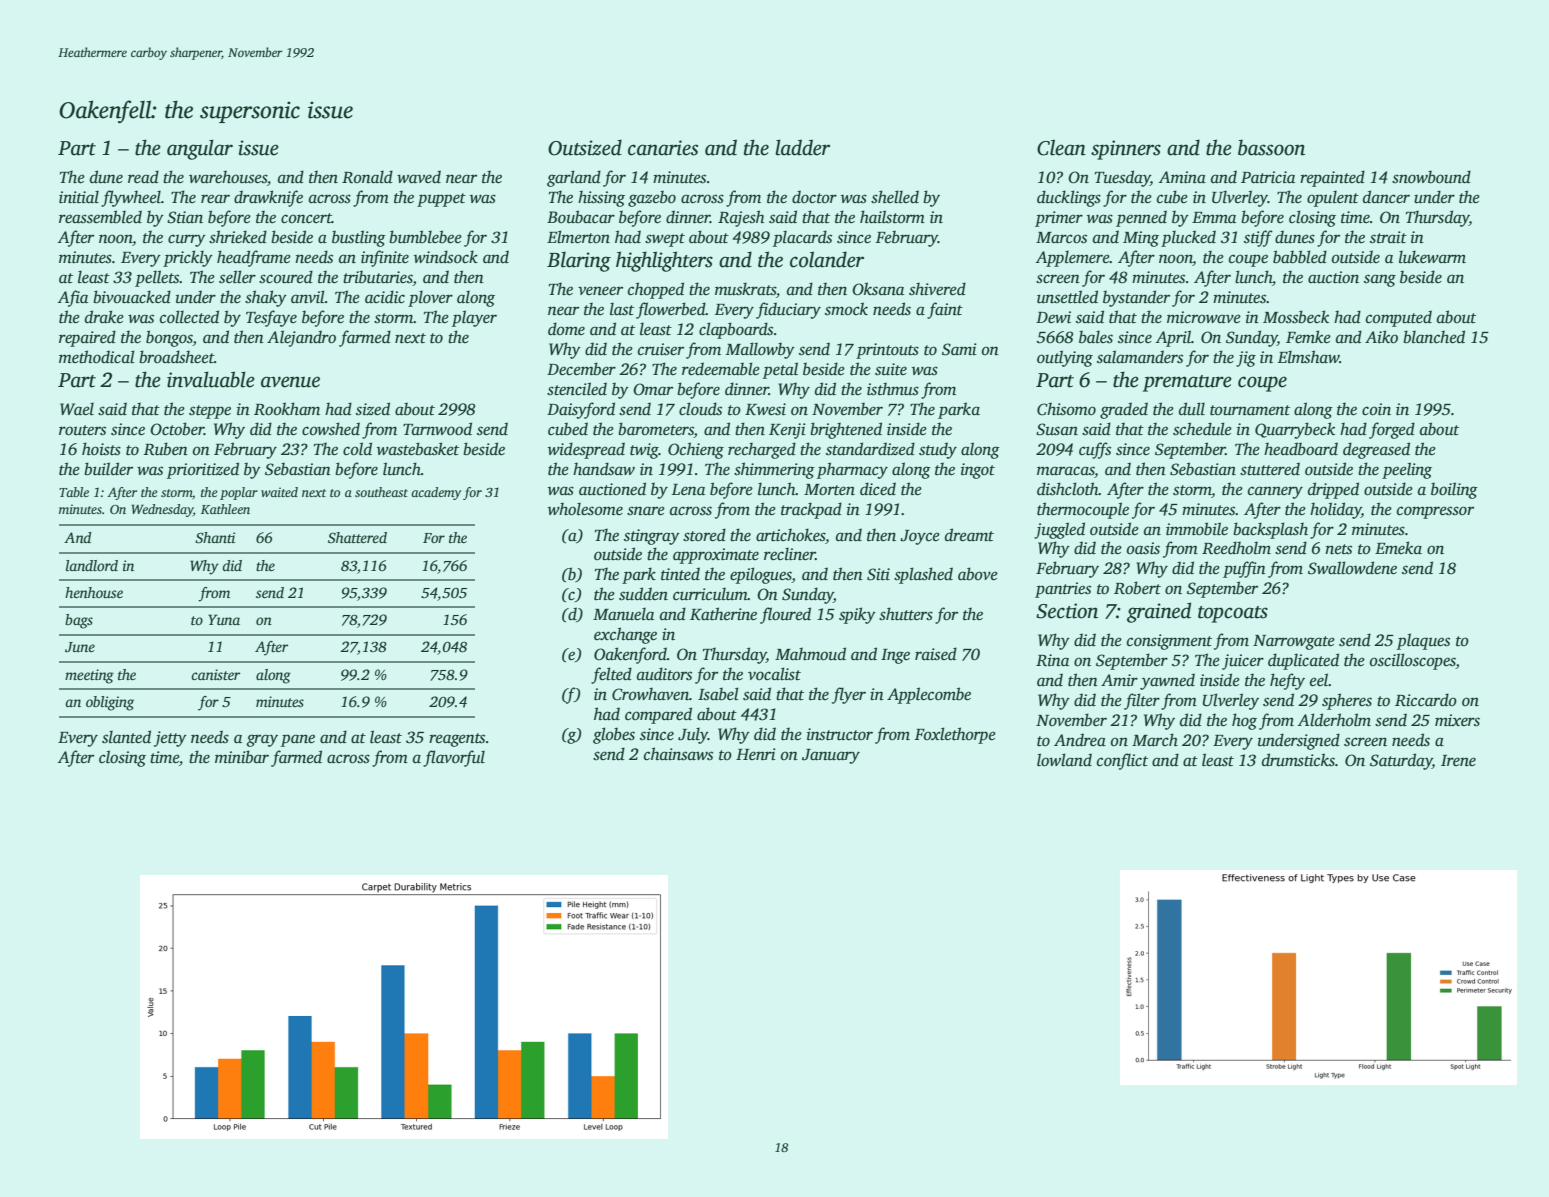  Describe the element at coordinates (802, 238) in the screenshot. I see `placards` at that location.
